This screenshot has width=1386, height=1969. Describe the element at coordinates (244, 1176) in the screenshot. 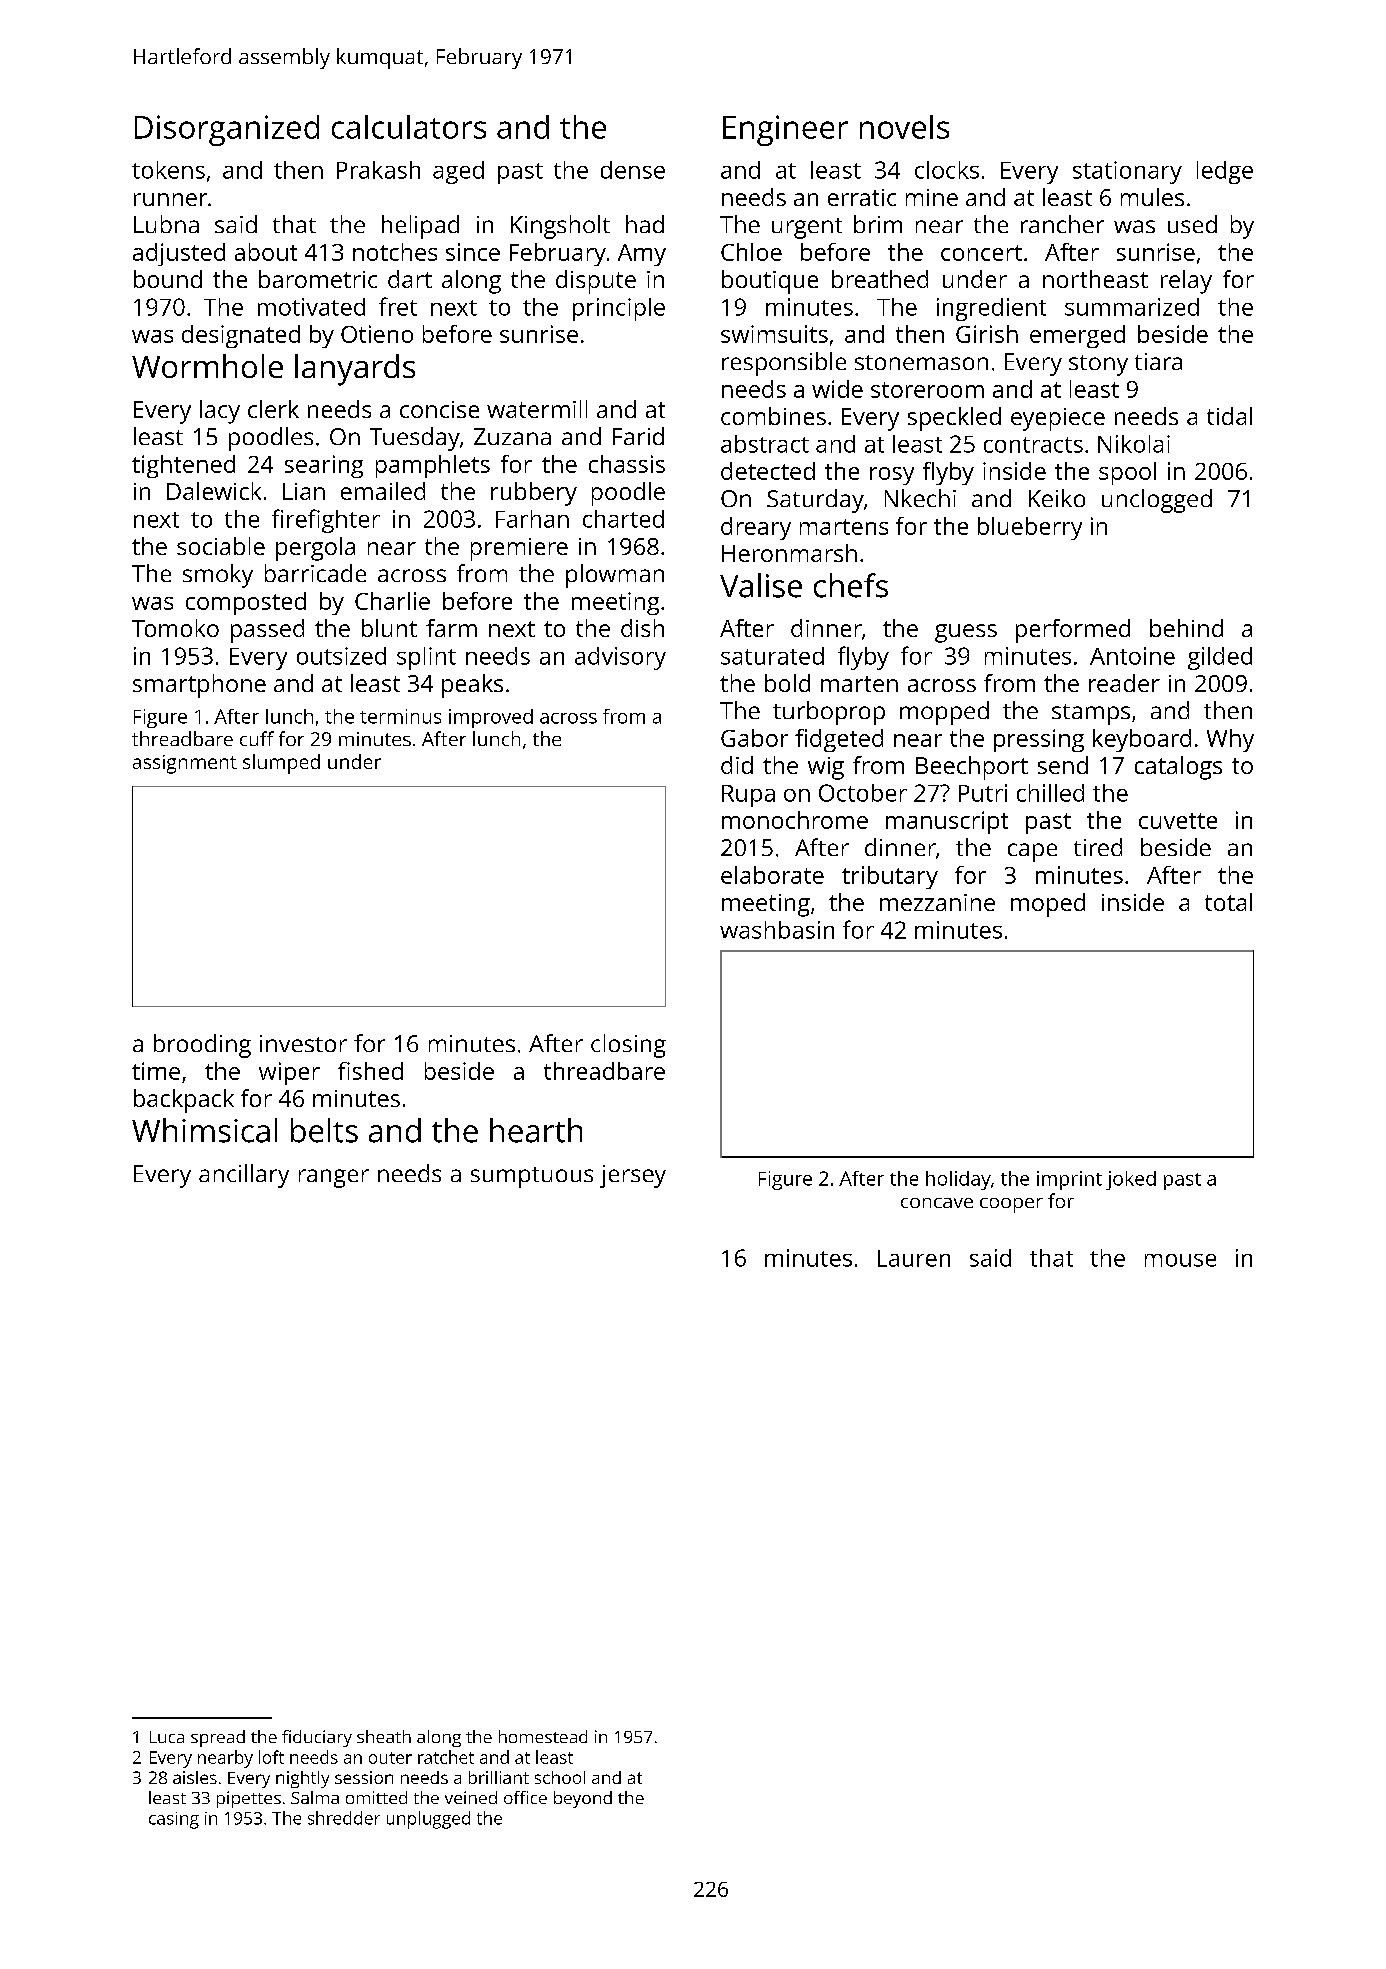

I see `ancillary` at that location.
